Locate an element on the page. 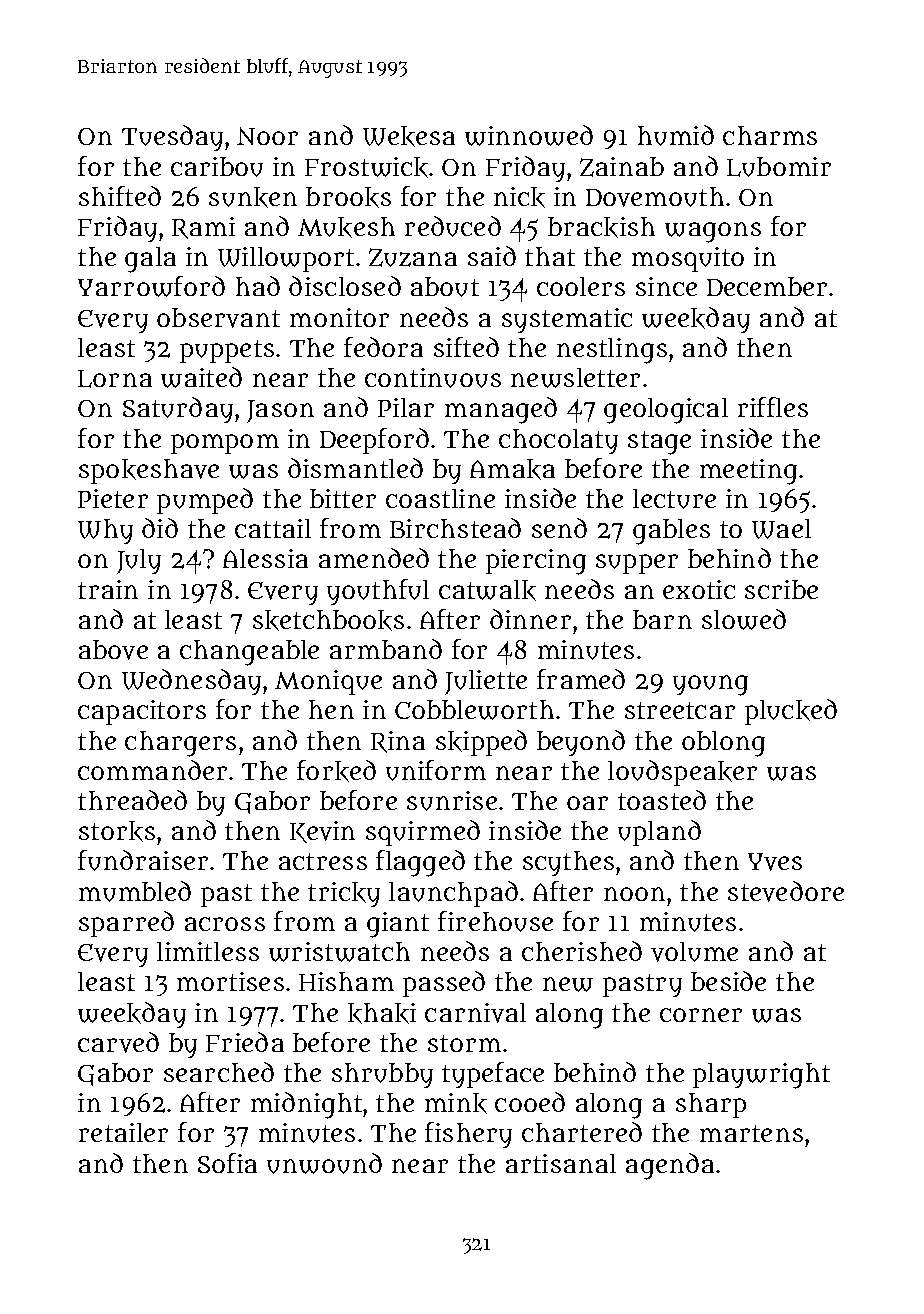 The width and height of the document is (924, 1314). framed is located at coordinates (581, 679).
